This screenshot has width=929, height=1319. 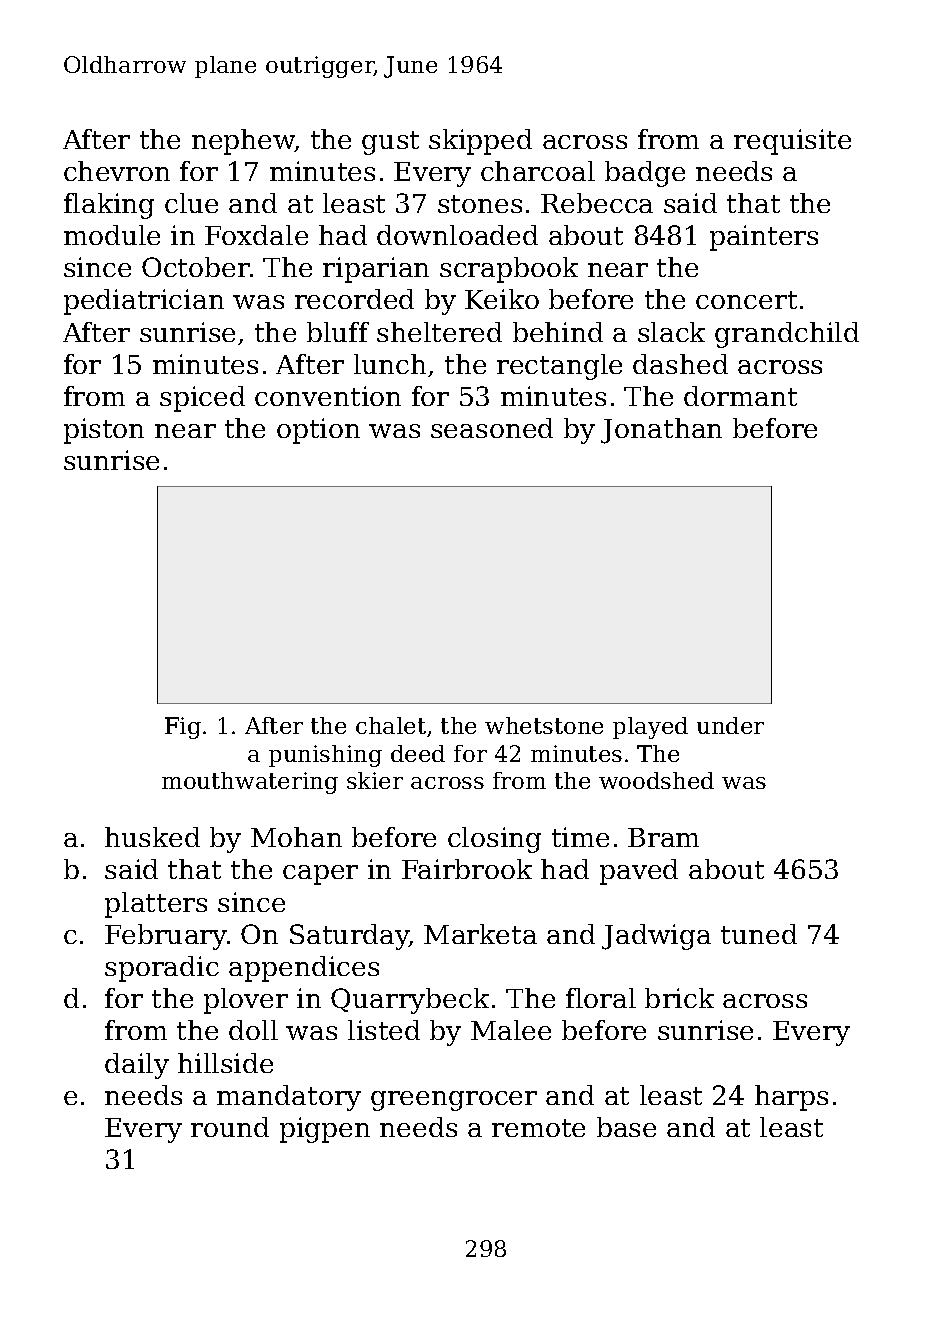 I want to click on February, so click(x=166, y=937).
